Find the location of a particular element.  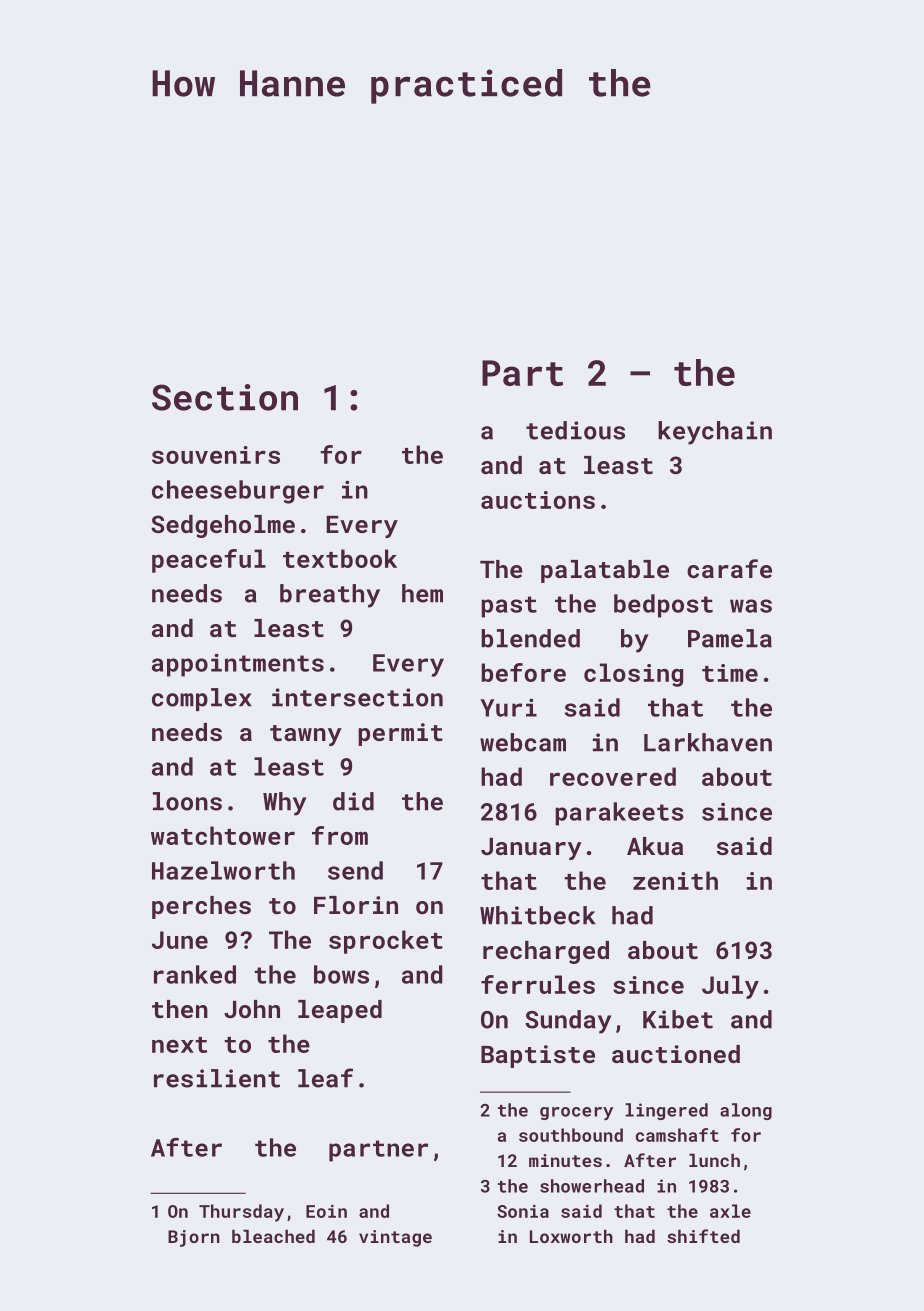

bedpost is located at coordinates (663, 606).
